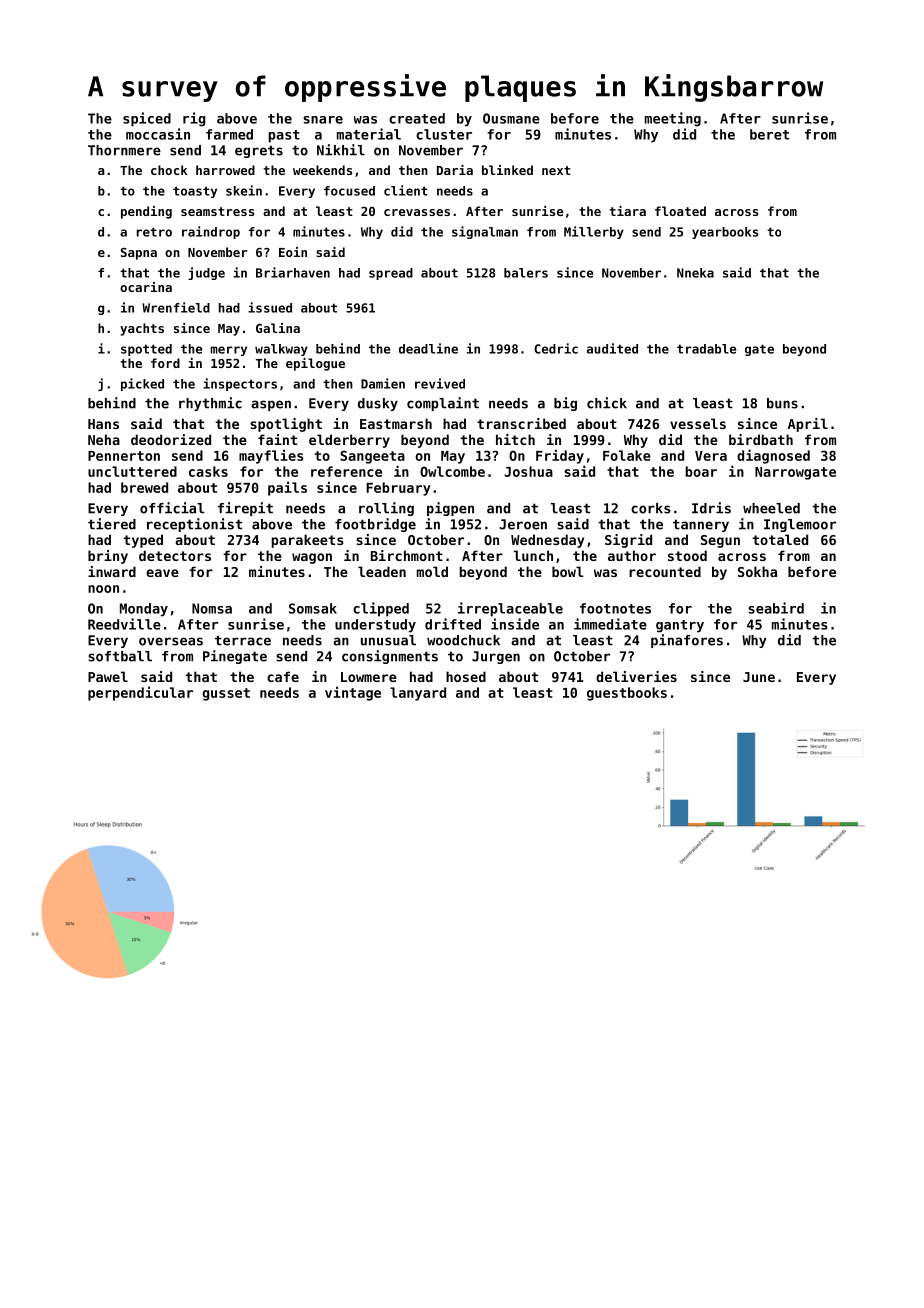  What do you see at coordinates (124, 150) in the screenshot?
I see `Thornmere` at bounding box center [124, 150].
